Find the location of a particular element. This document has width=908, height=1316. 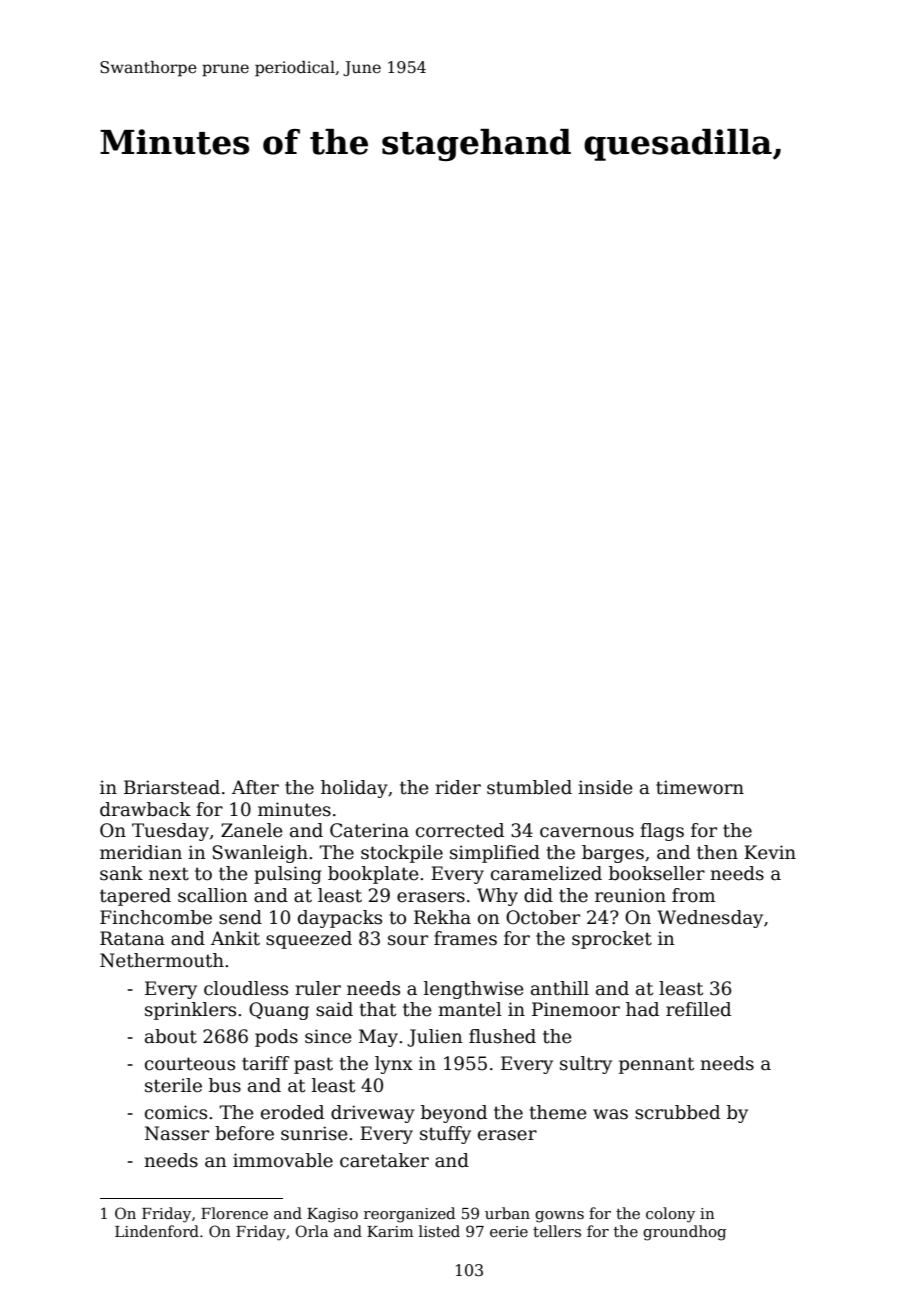

refilled is located at coordinates (698, 1009).
